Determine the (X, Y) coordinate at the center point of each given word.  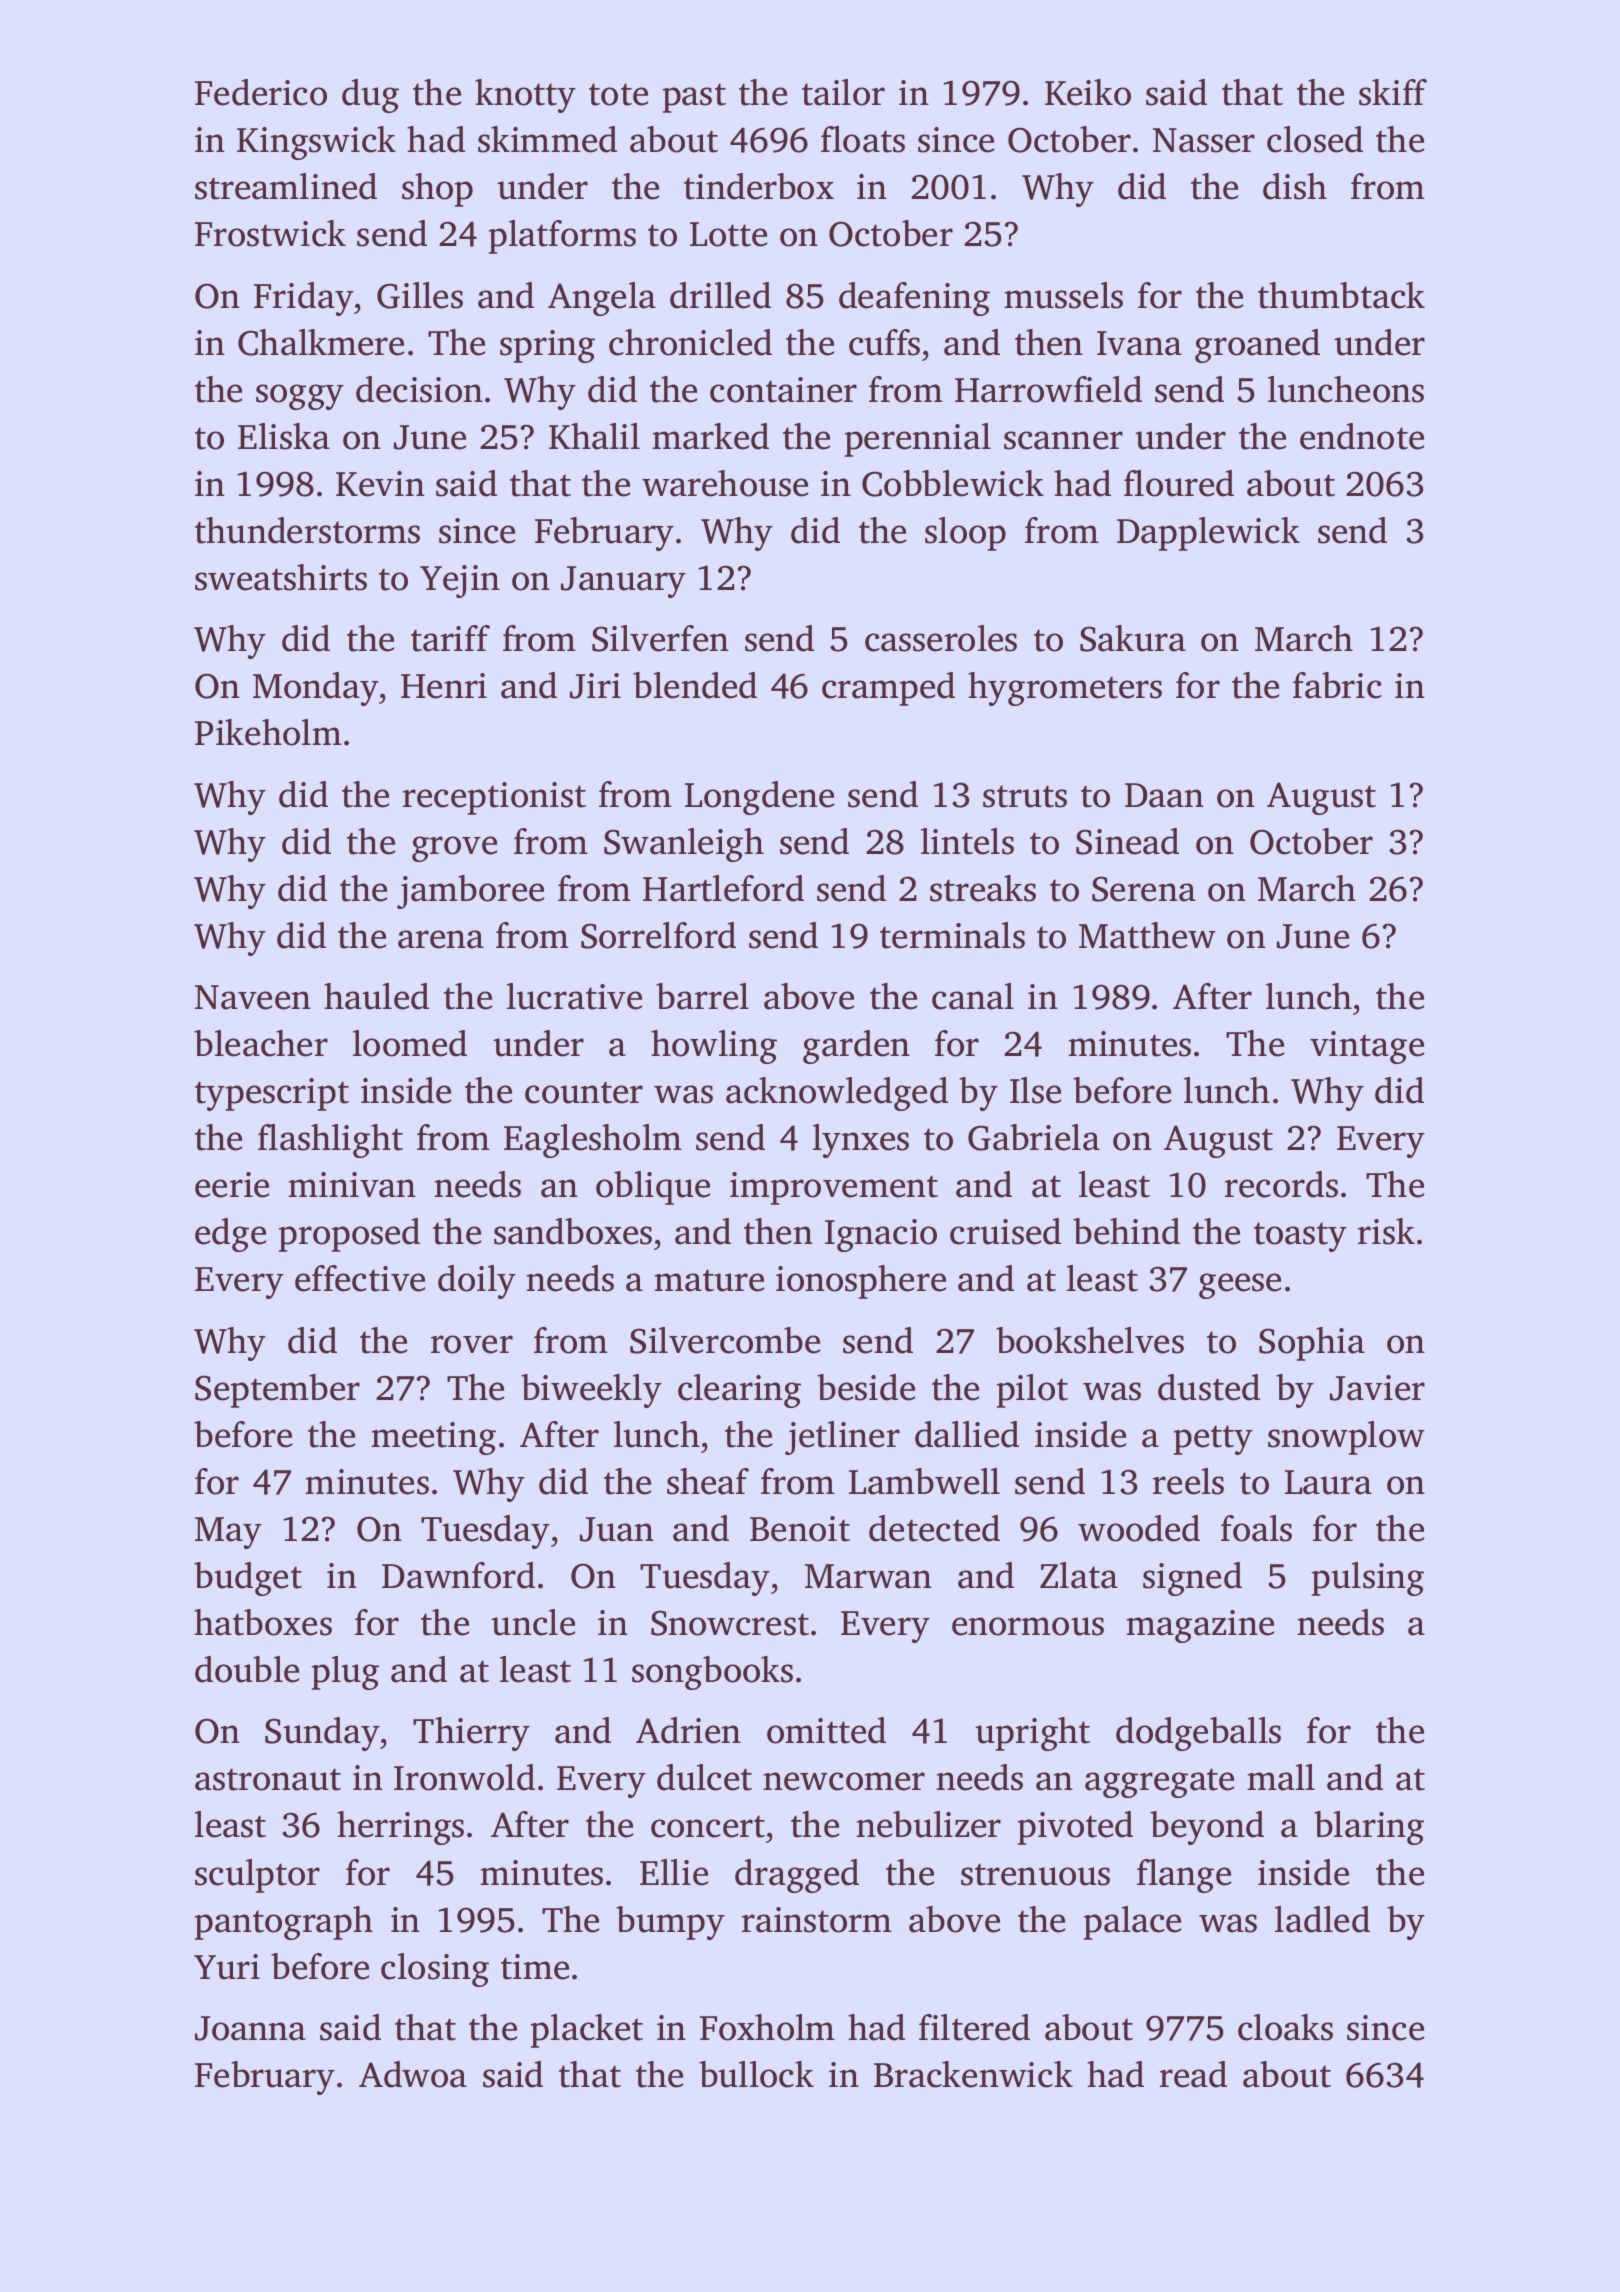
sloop (965, 534)
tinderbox (759, 186)
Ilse (1035, 1090)
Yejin (460, 581)
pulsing (1368, 1579)
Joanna (250, 2028)
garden (856, 1047)
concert (708, 1826)
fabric (1337, 685)
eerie (232, 1185)
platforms (562, 237)
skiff (1393, 92)
